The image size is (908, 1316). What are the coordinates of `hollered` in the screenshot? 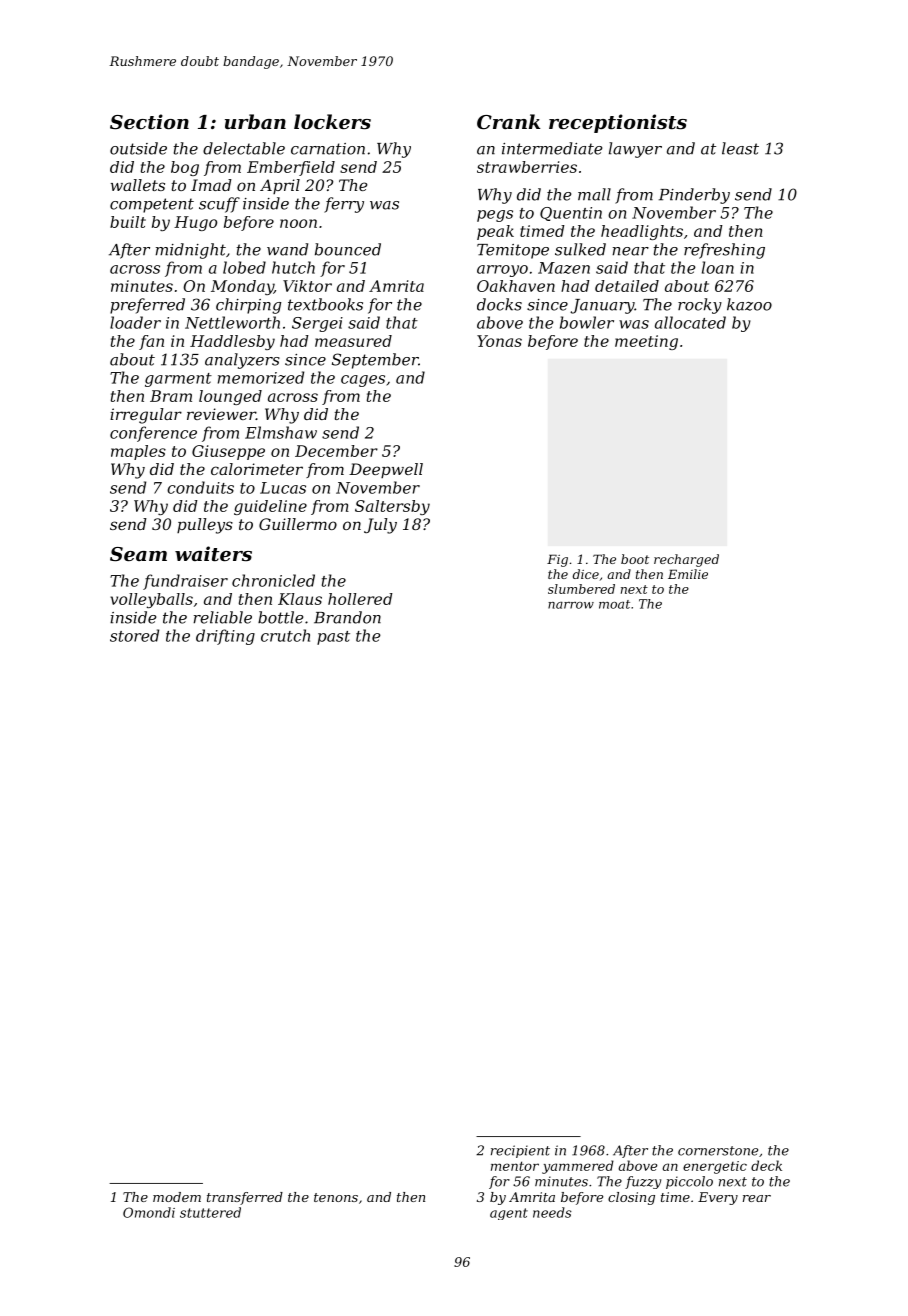 It's located at (360, 599).
